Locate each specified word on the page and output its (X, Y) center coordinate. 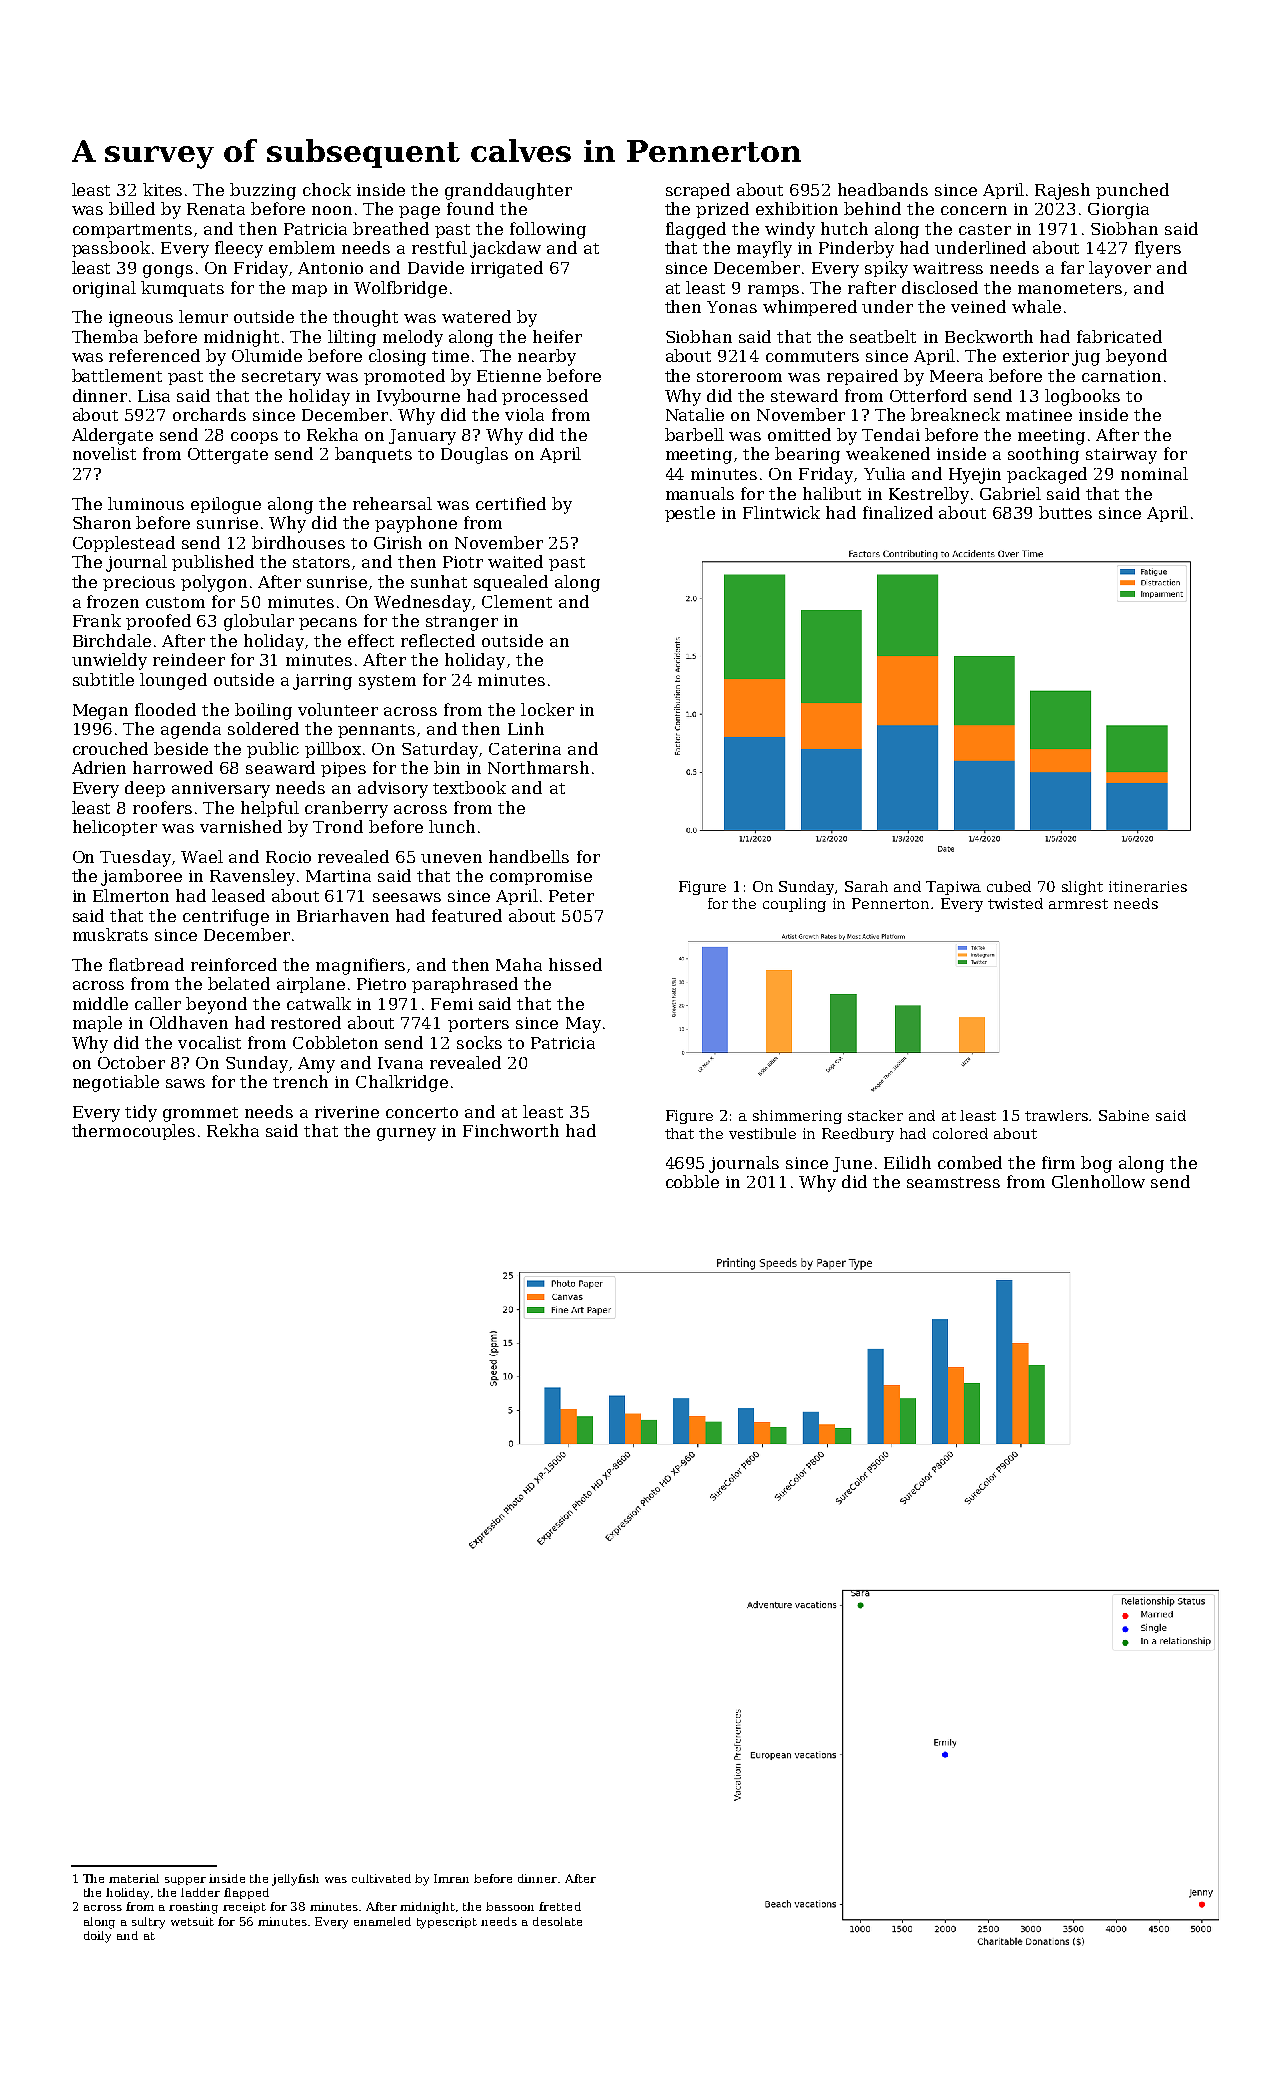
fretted (560, 1906)
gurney (406, 1134)
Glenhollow (1098, 1181)
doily (97, 1937)
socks (479, 1042)
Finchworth (511, 1130)
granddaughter (508, 191)
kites (162, 189)
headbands (883, 189)
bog (1096, 1164)
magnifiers (360, 966)
